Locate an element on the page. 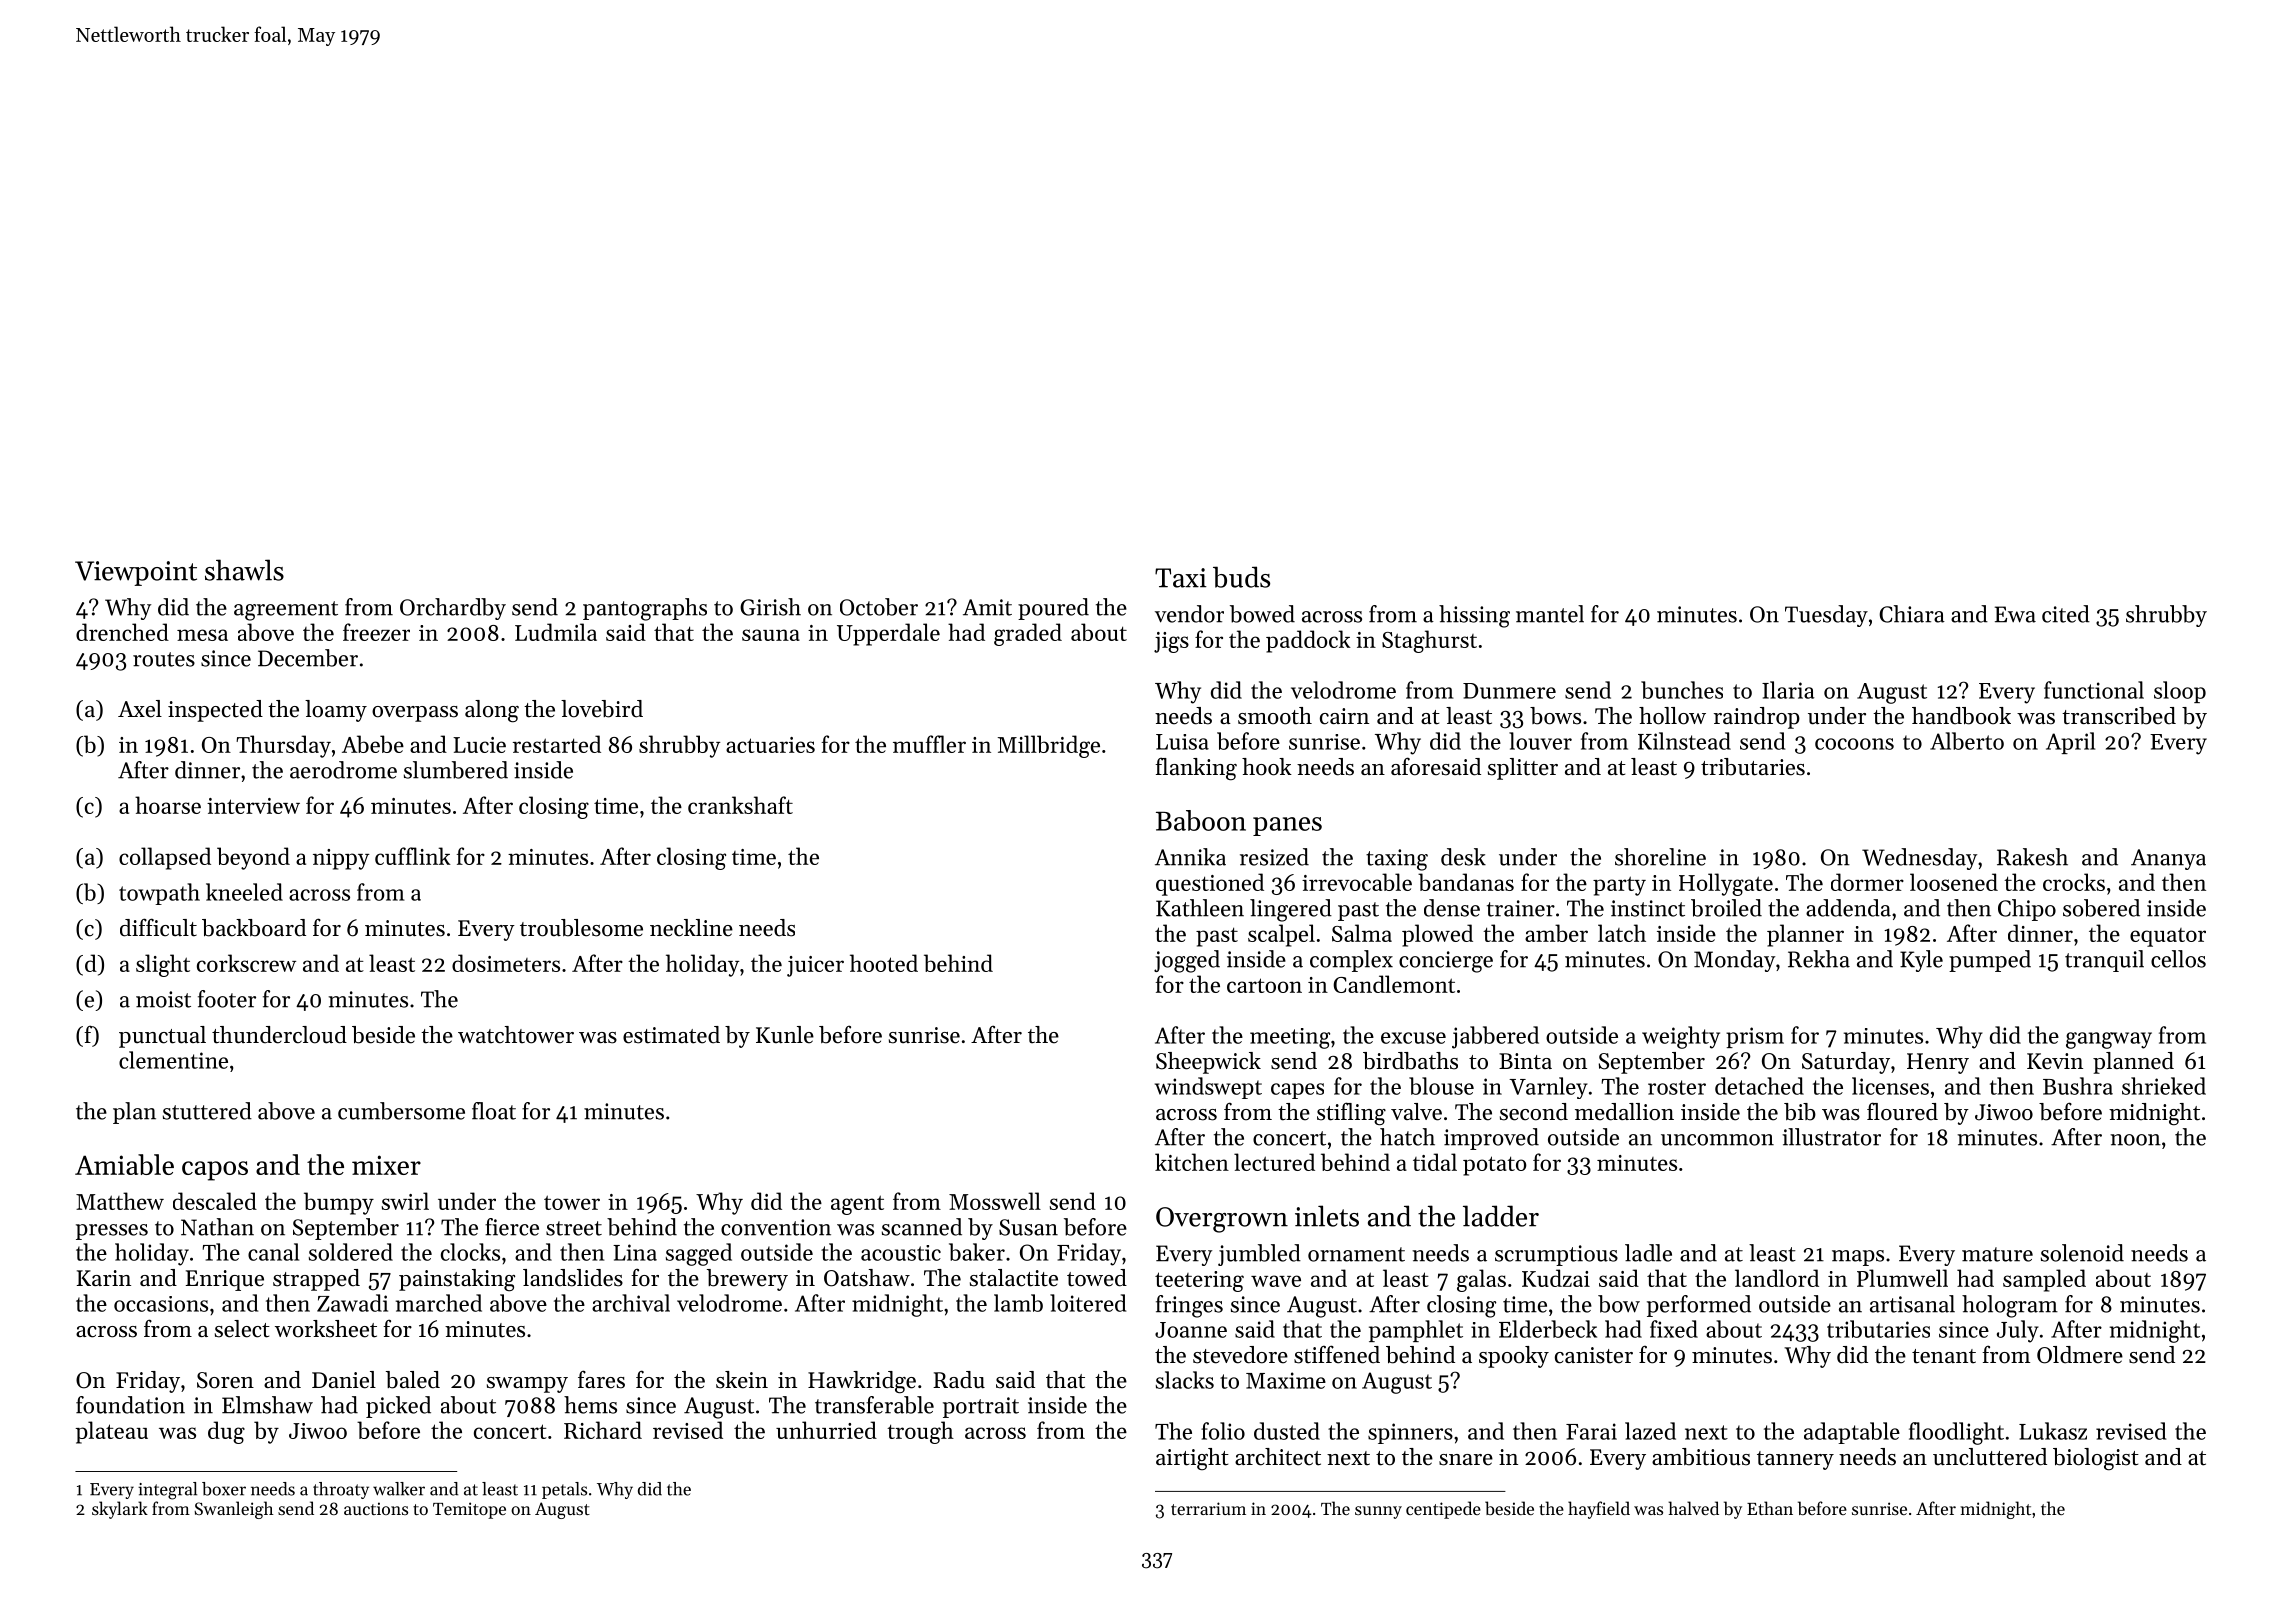 The image size is (2282, 1614). scanned is located at coordinates (922, 1227).
